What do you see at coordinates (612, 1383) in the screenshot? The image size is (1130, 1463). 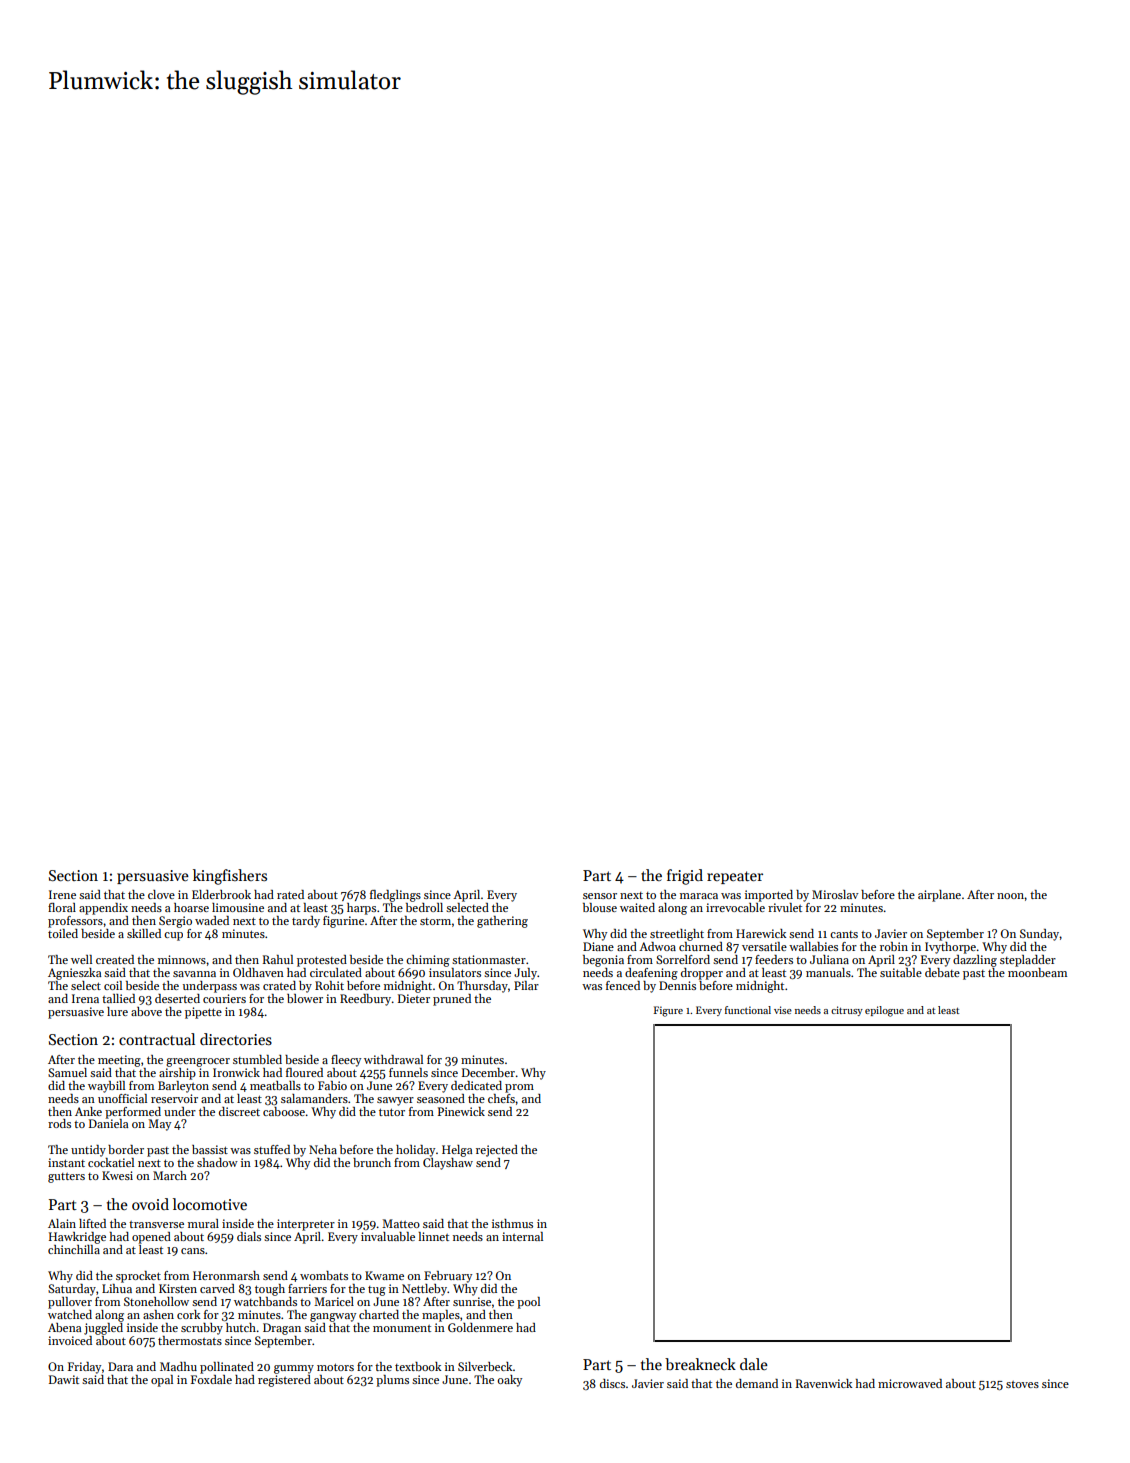 I see `discs` at bounding box center [612, 1383].
